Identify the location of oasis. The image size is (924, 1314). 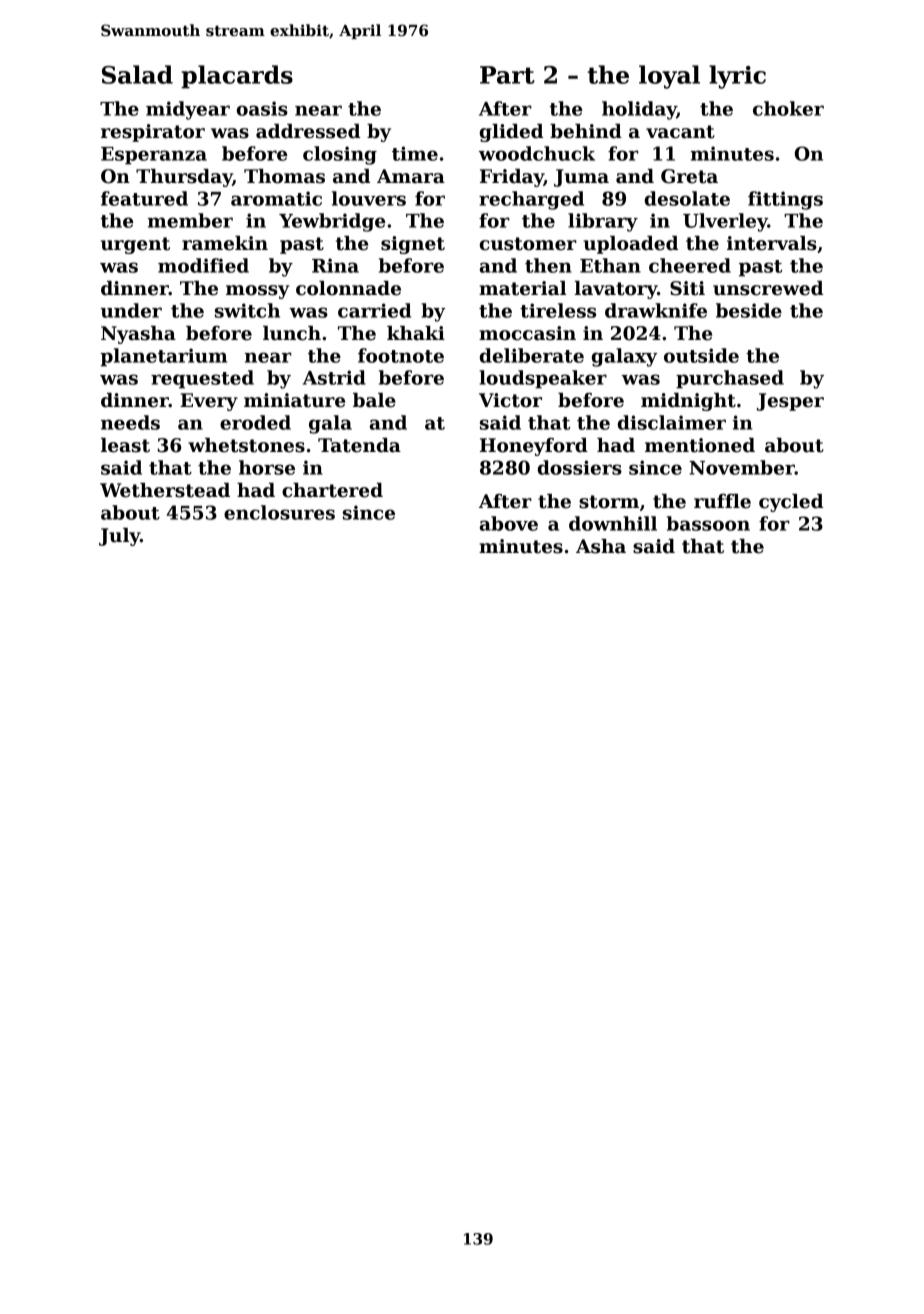
(262, 108).
